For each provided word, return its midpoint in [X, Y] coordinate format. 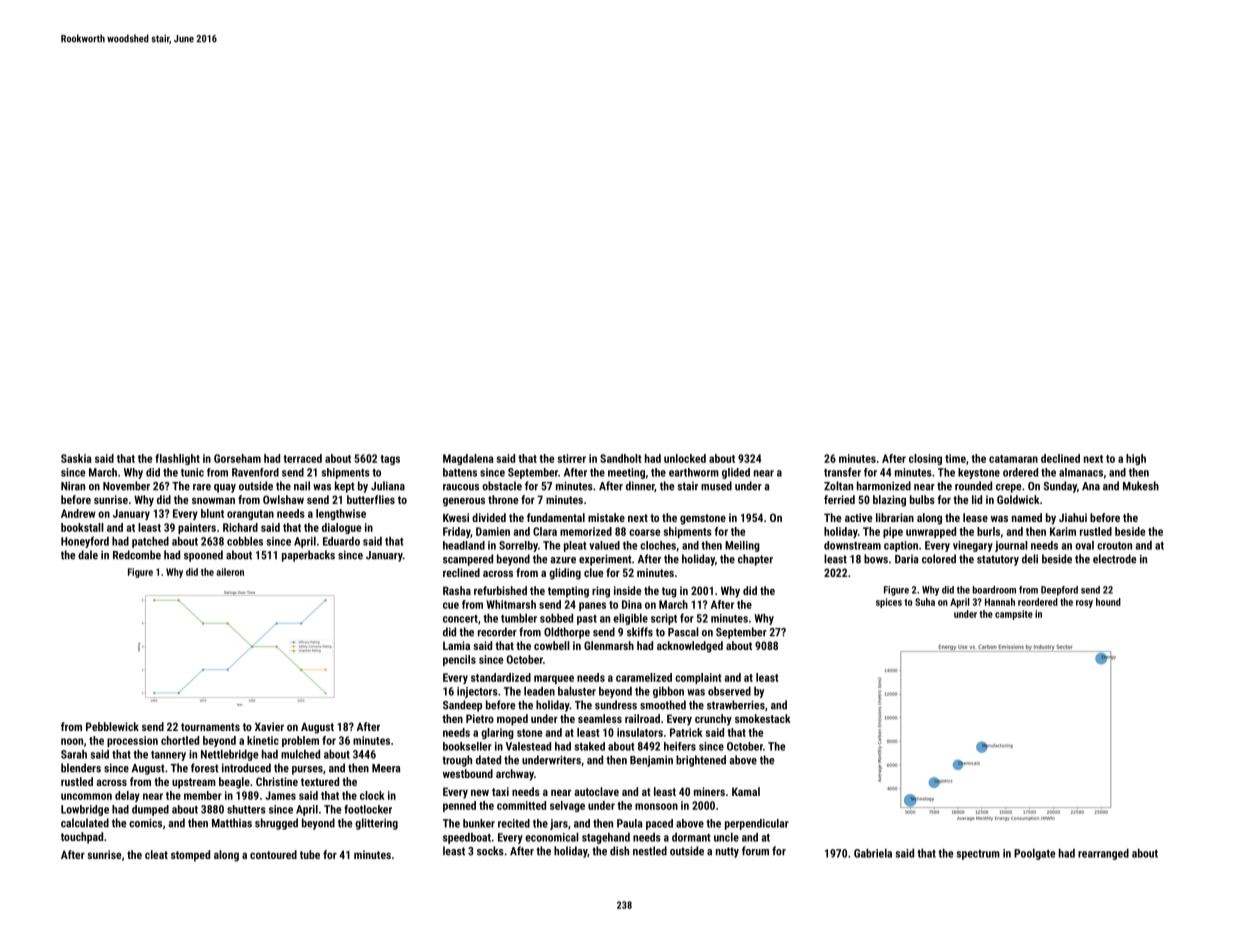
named [1027, 517]
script [664, 619]
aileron [230, 572]
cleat [156, 854]
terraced [302, 458]
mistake [606, 517]
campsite [1014, 615]
